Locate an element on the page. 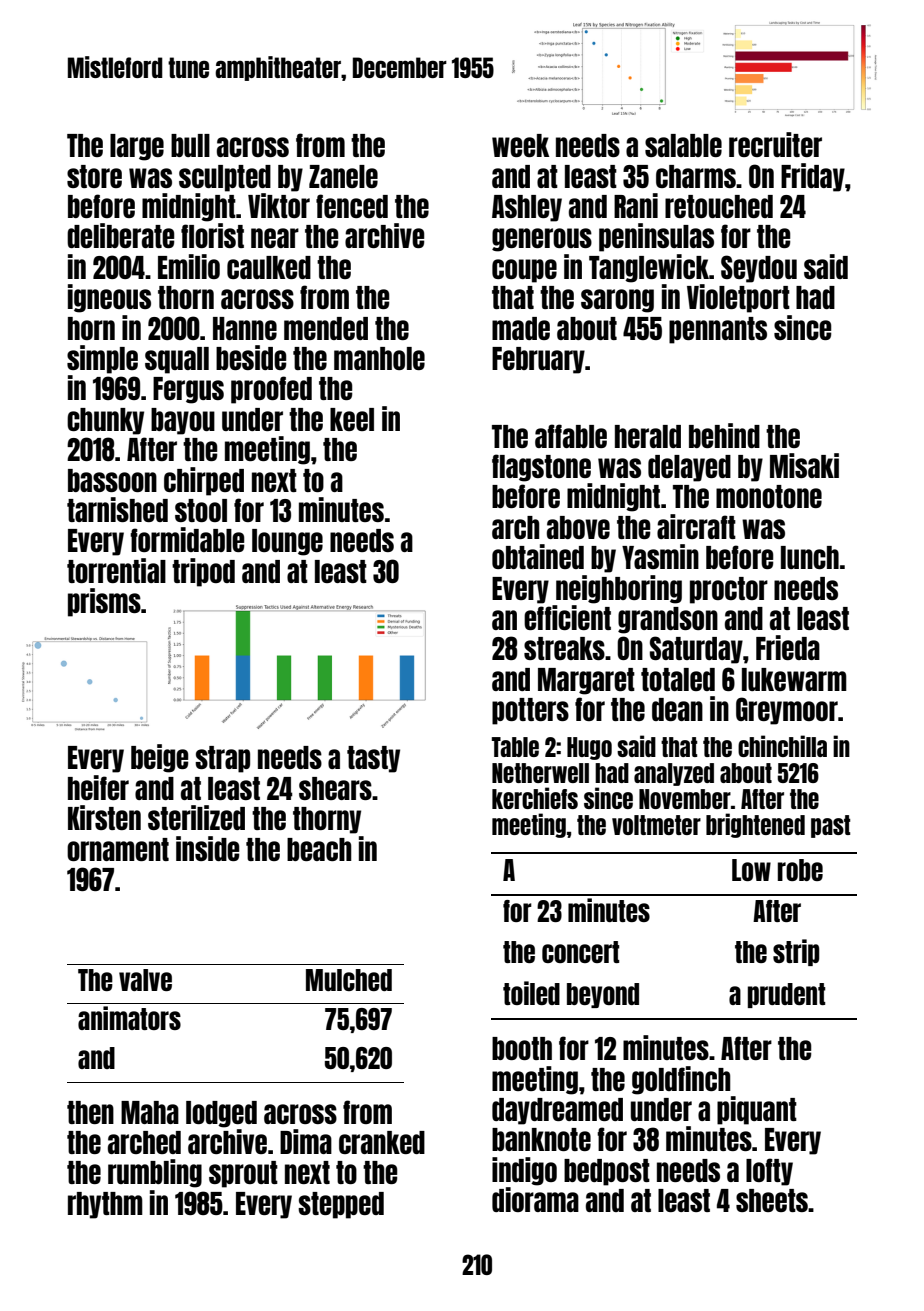 Image resolution: width=924 pixels, height=1311 pixels. made is located at coordinates (521, 328).
